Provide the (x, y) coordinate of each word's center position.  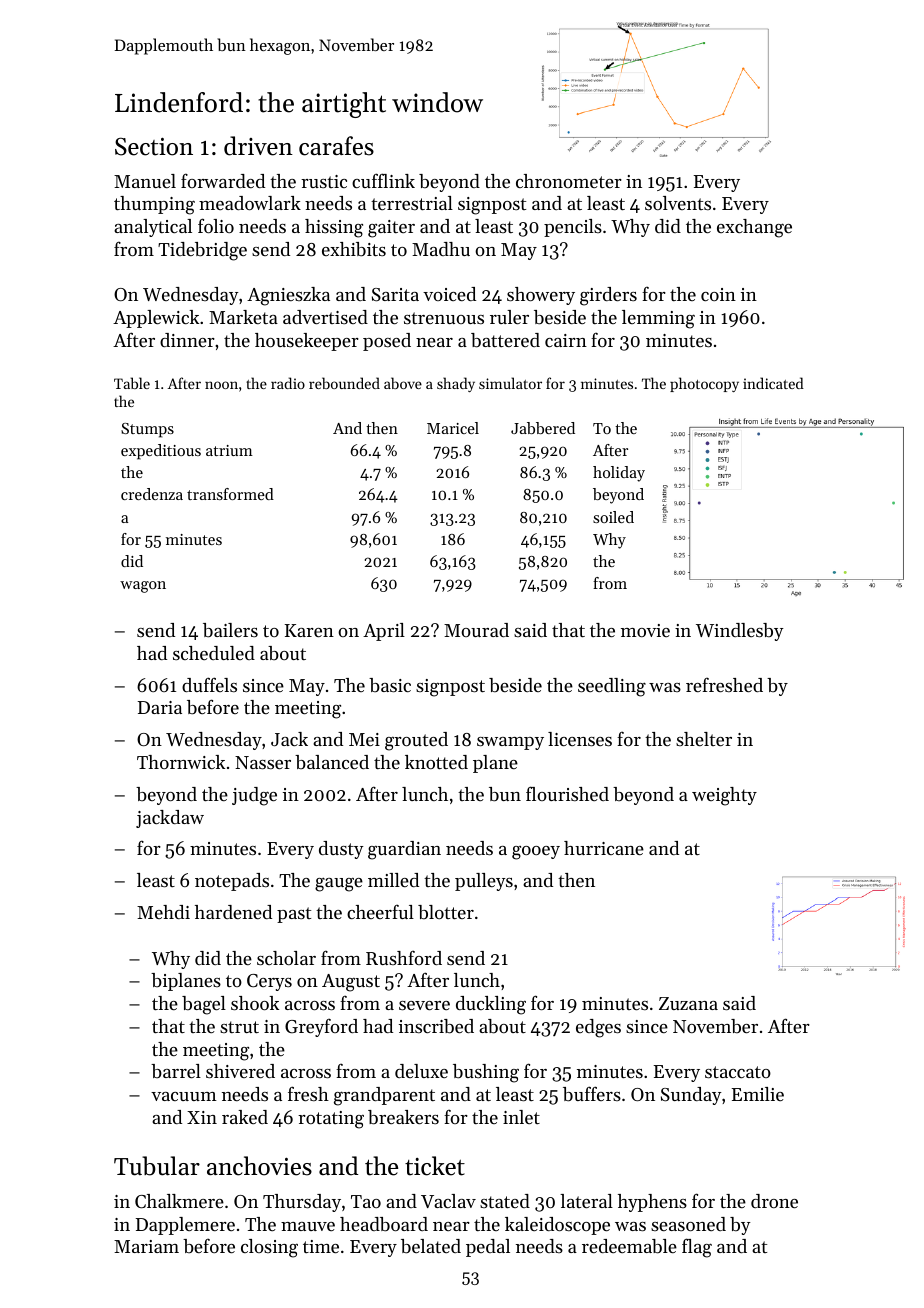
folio (216, 225)
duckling (491, 1005)
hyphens (652, 1203)
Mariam (146, 1246)
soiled (613, 517)
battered (505, 340)
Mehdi (163, 912)
